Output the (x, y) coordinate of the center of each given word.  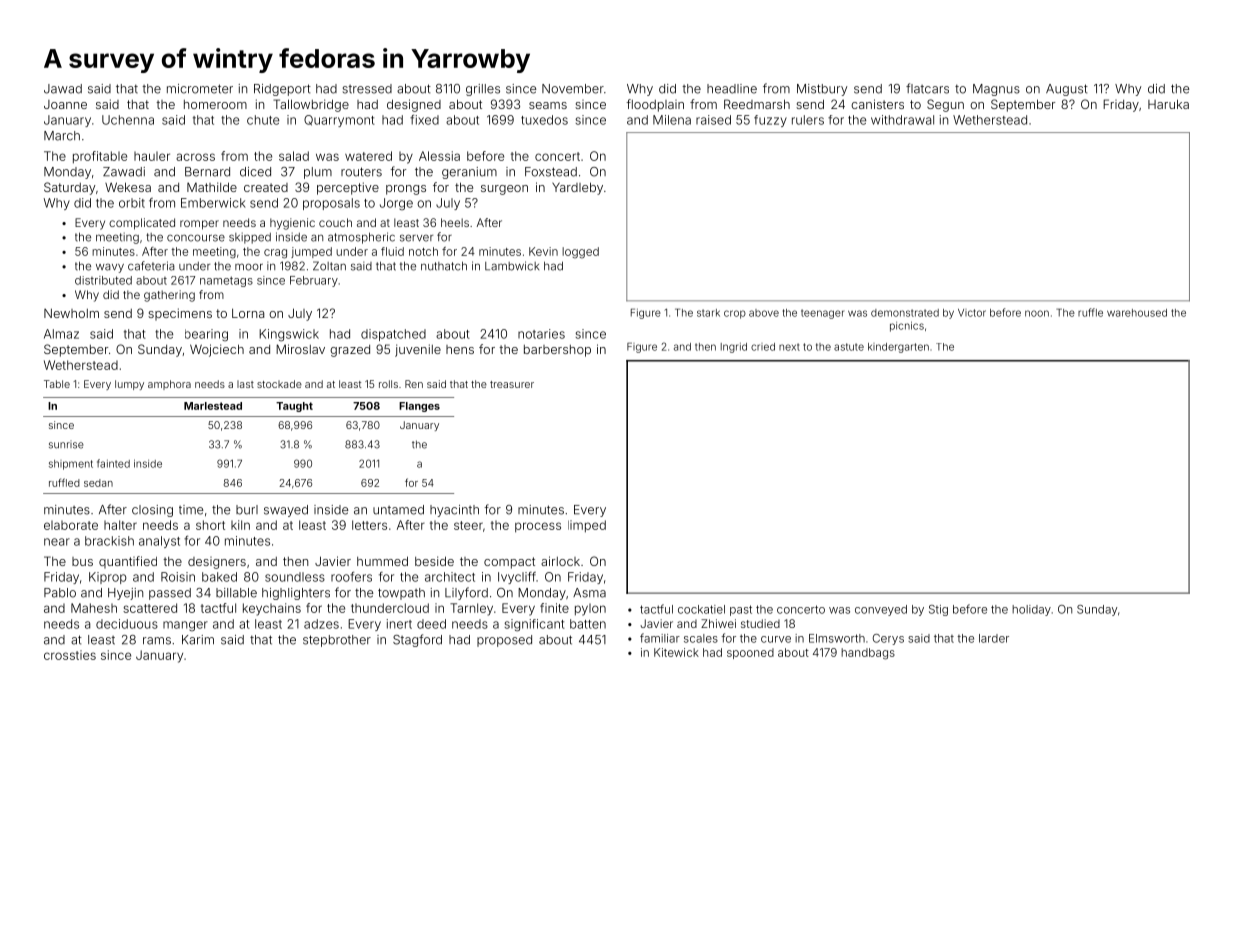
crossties (70, 655)
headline (732, 89)
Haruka (1168, 104)
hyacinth (454, 511)
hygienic (292, 224)
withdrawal (902, 120)
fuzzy (770, 121)
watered (368, 156)
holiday (1031, 610)
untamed (398, 510)
